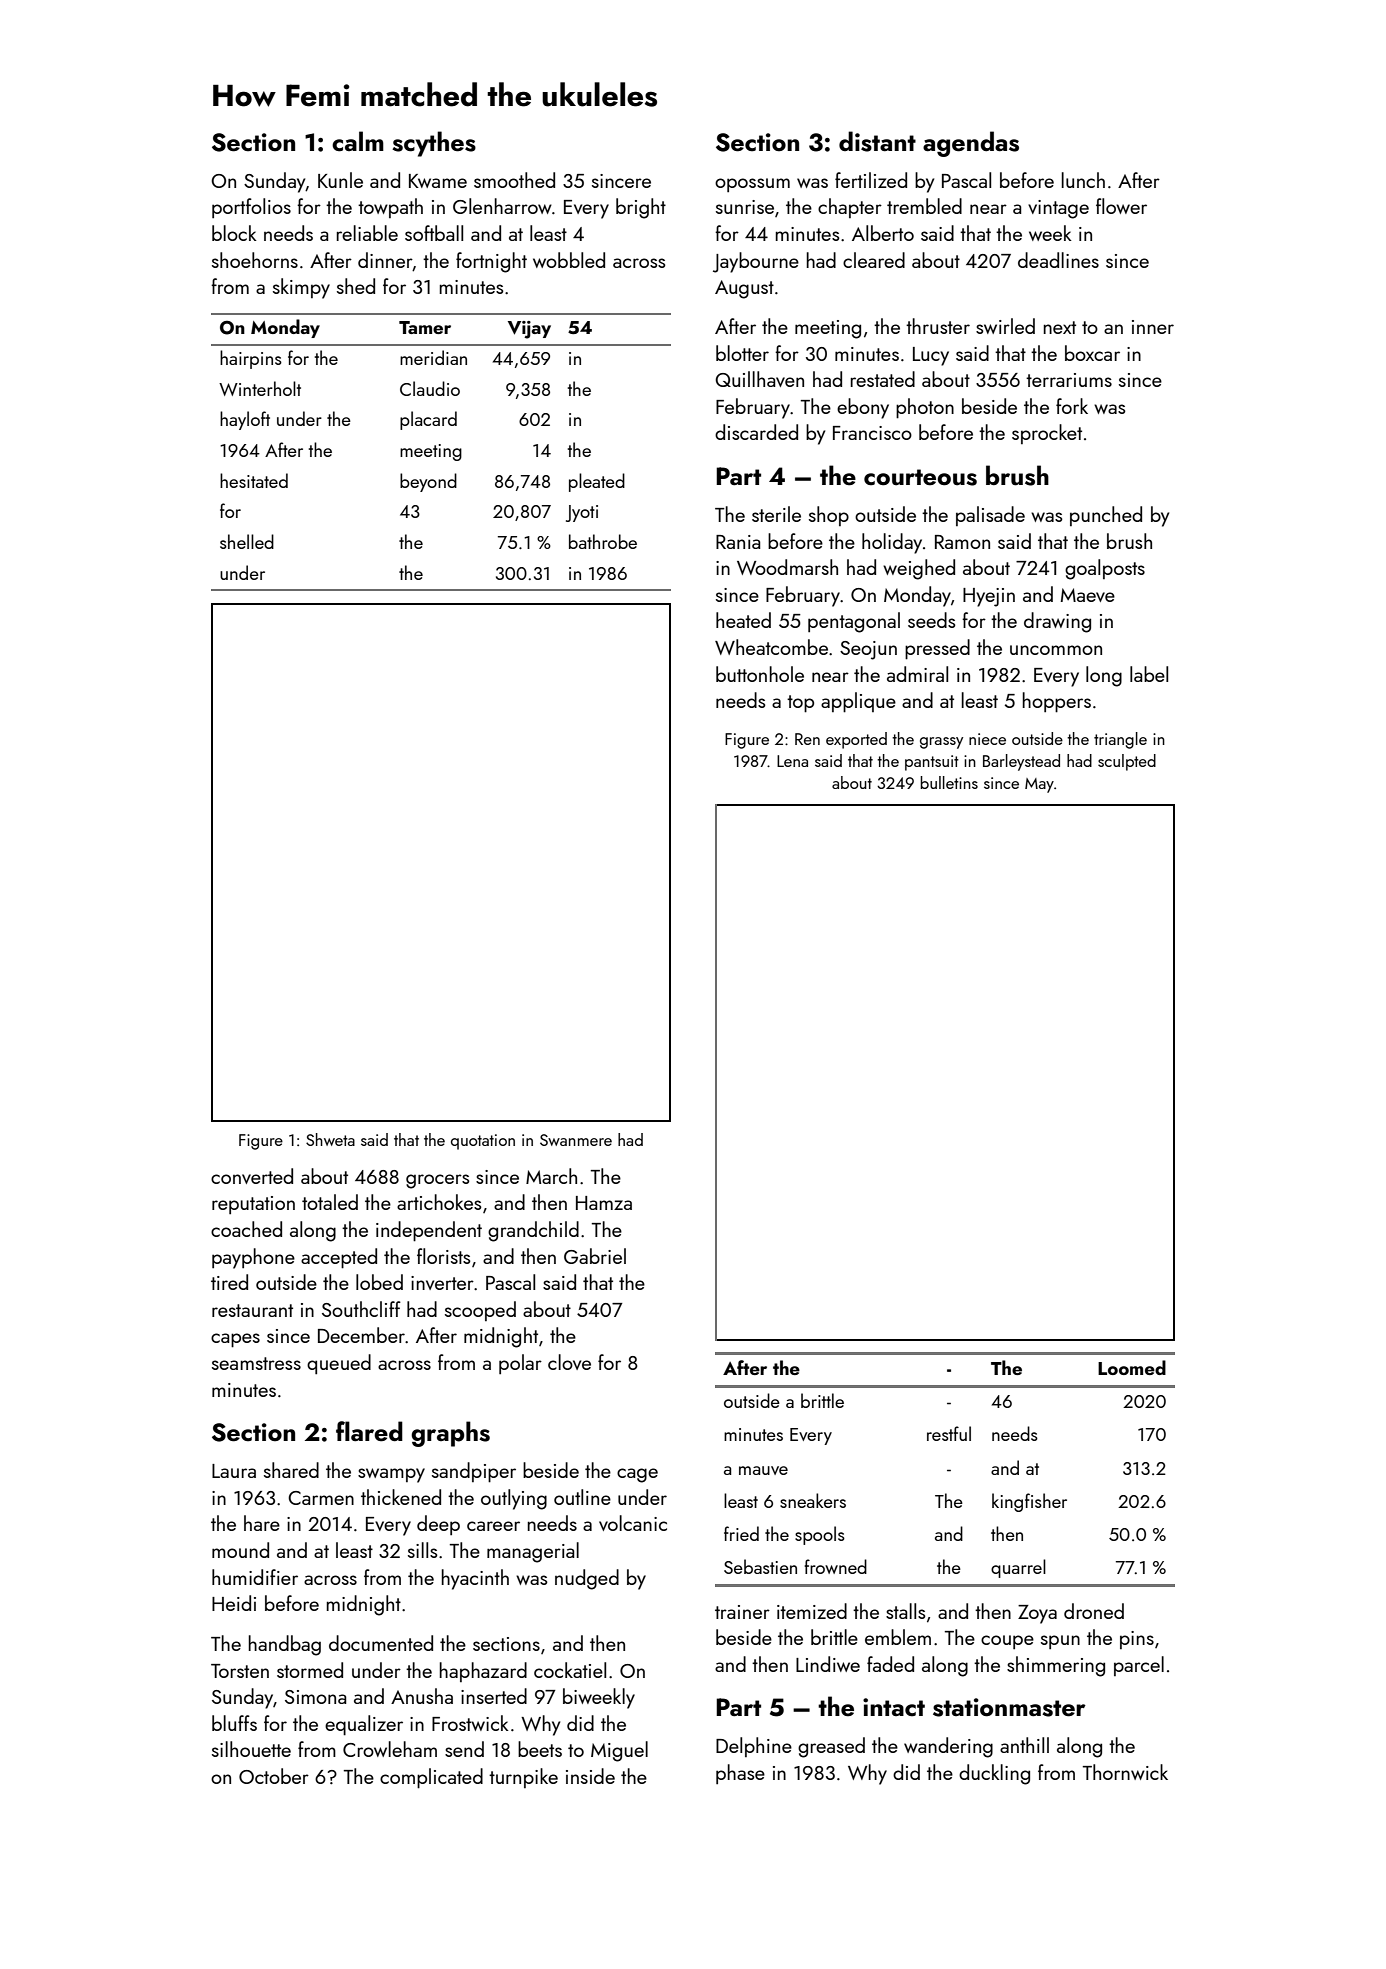 This document has height=1969, width=1386. Describe the element at coordinates (247, 541) in the document. I see `shelled` at that location.
